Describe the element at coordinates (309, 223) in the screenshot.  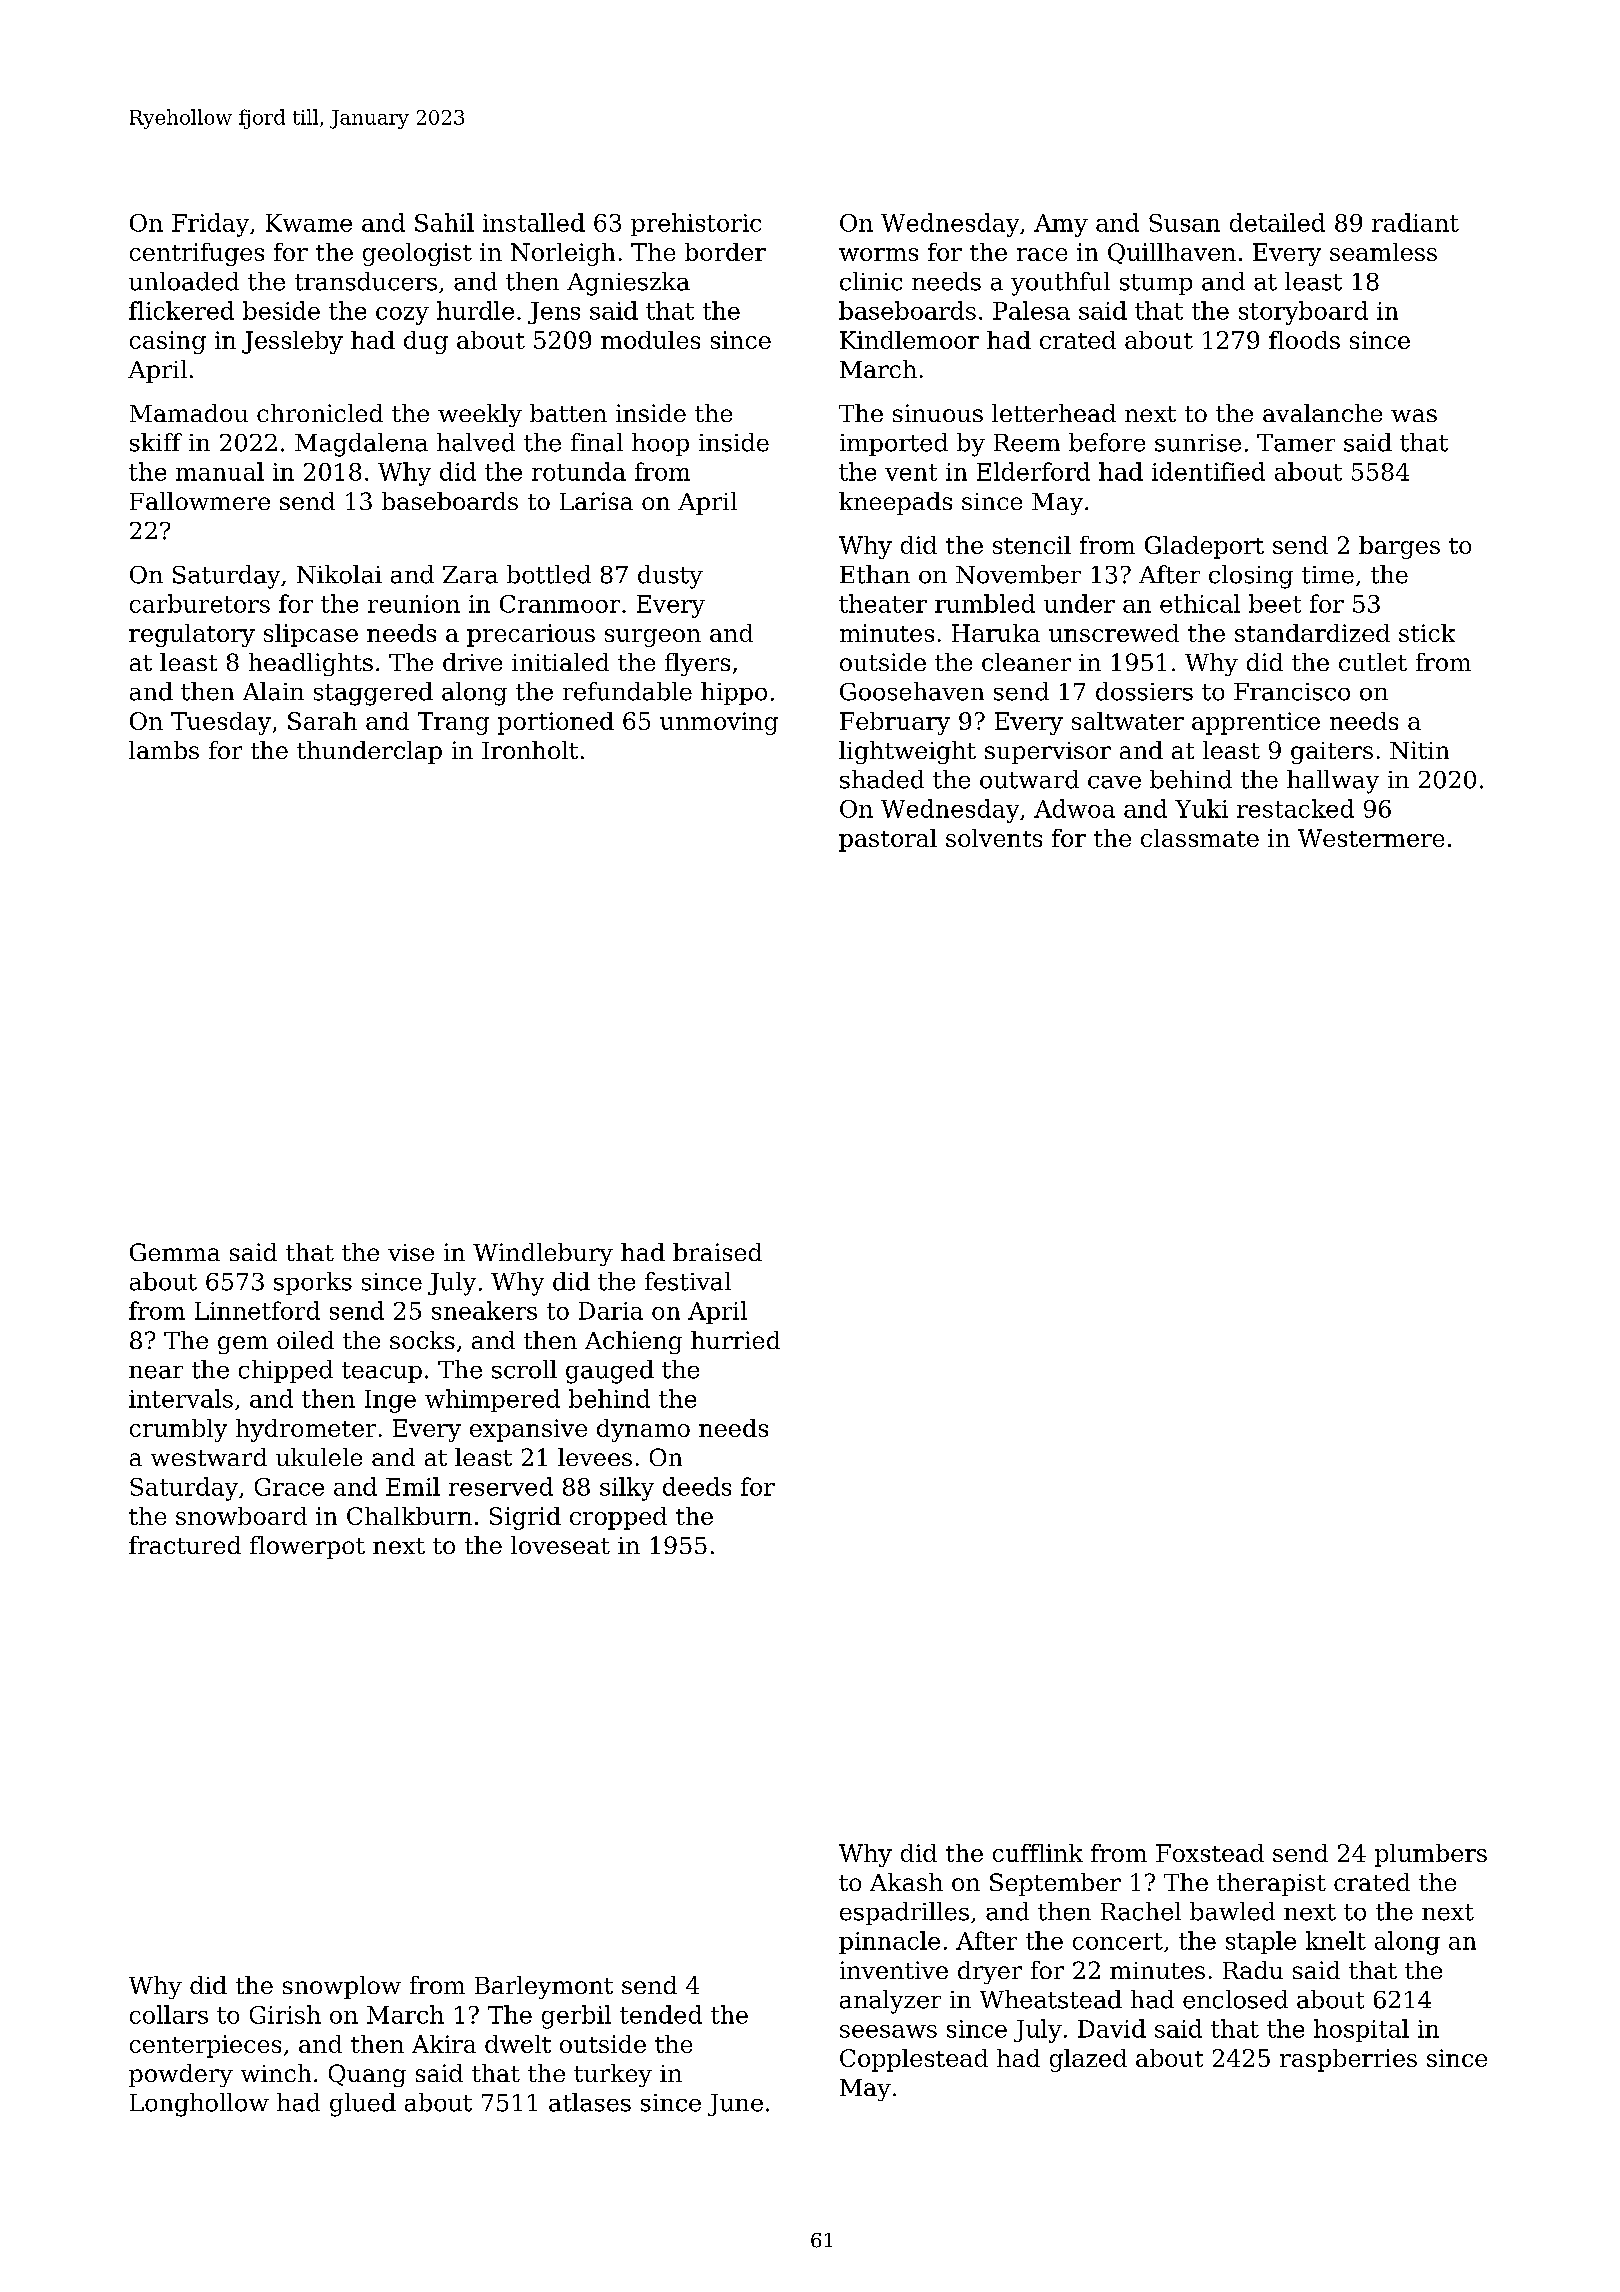
I see `Kwame` at that location.
